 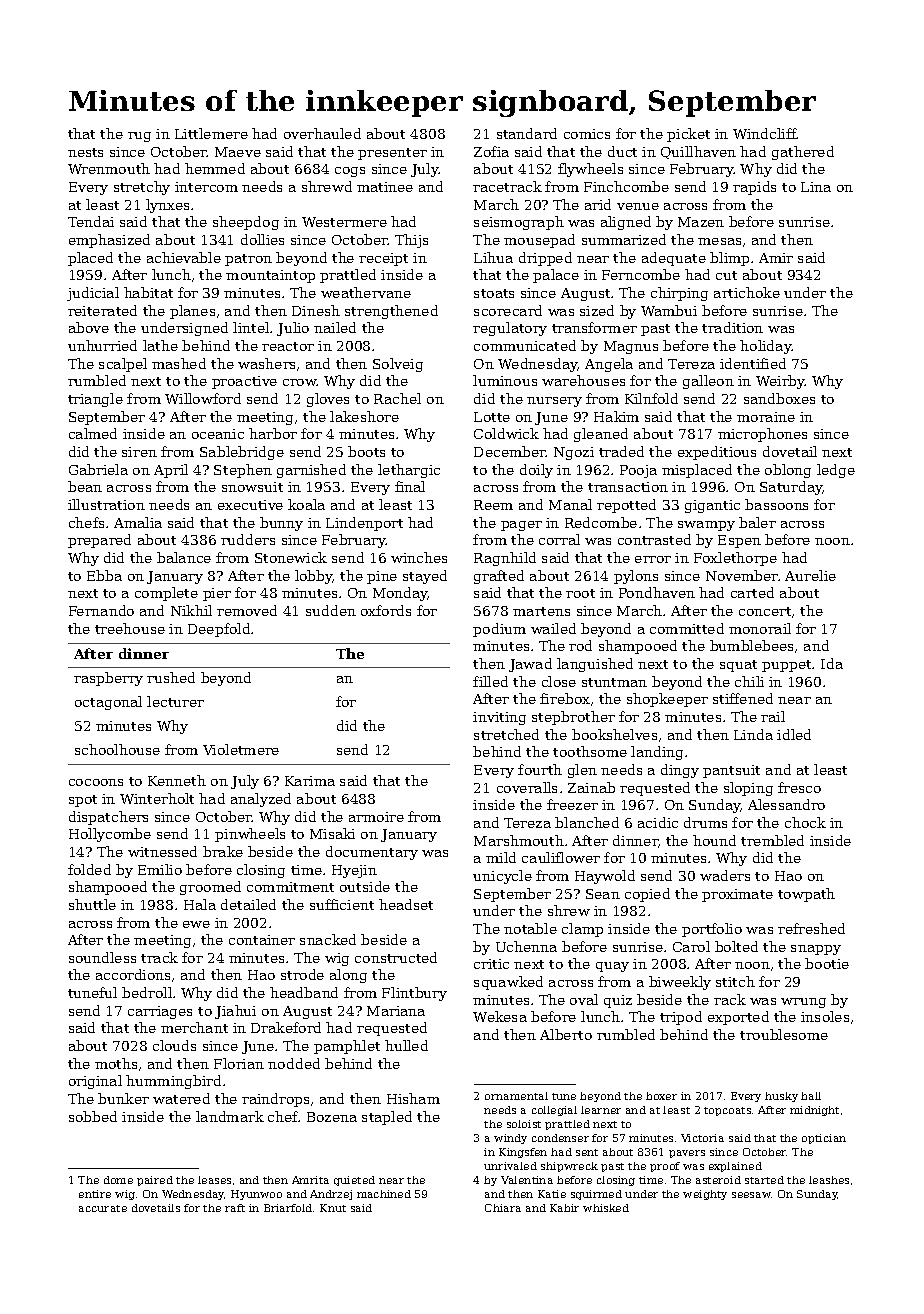 What do you see at coordinates (102, 957) in the document?
I see `soundless` at bounding box center [102, 957].
